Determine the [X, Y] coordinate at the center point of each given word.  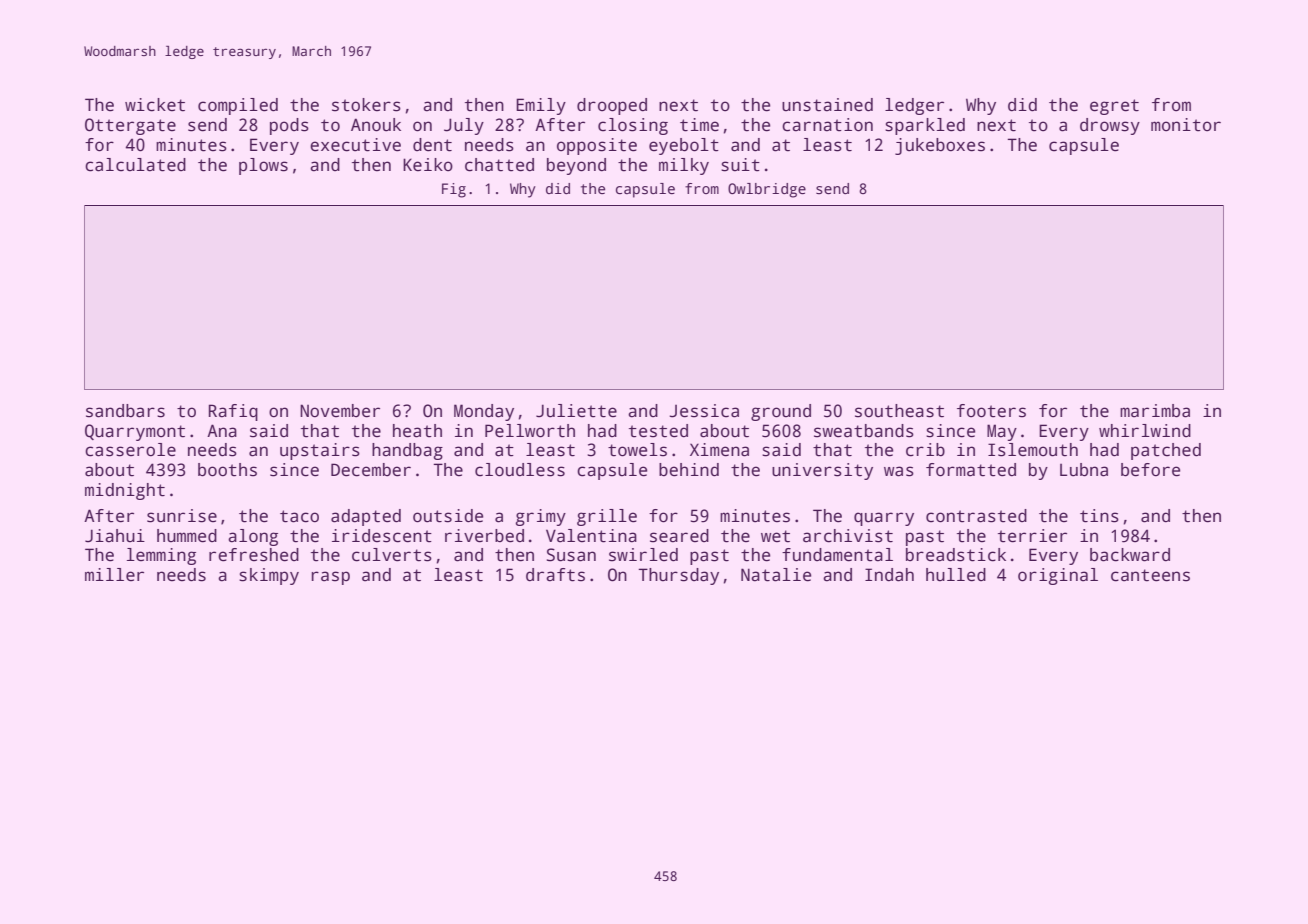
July [464, 126]
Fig [454, 190]
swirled [643, 555]
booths [227, 470]
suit [740, 165]
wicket [155, 105]
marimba [1155, 411]
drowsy [1110, 126]
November [340, 411]
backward [1130, 555]
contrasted [976, 516]
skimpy [269, 576]
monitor [1186, 125]
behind [689, 470]
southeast [899, 411]
